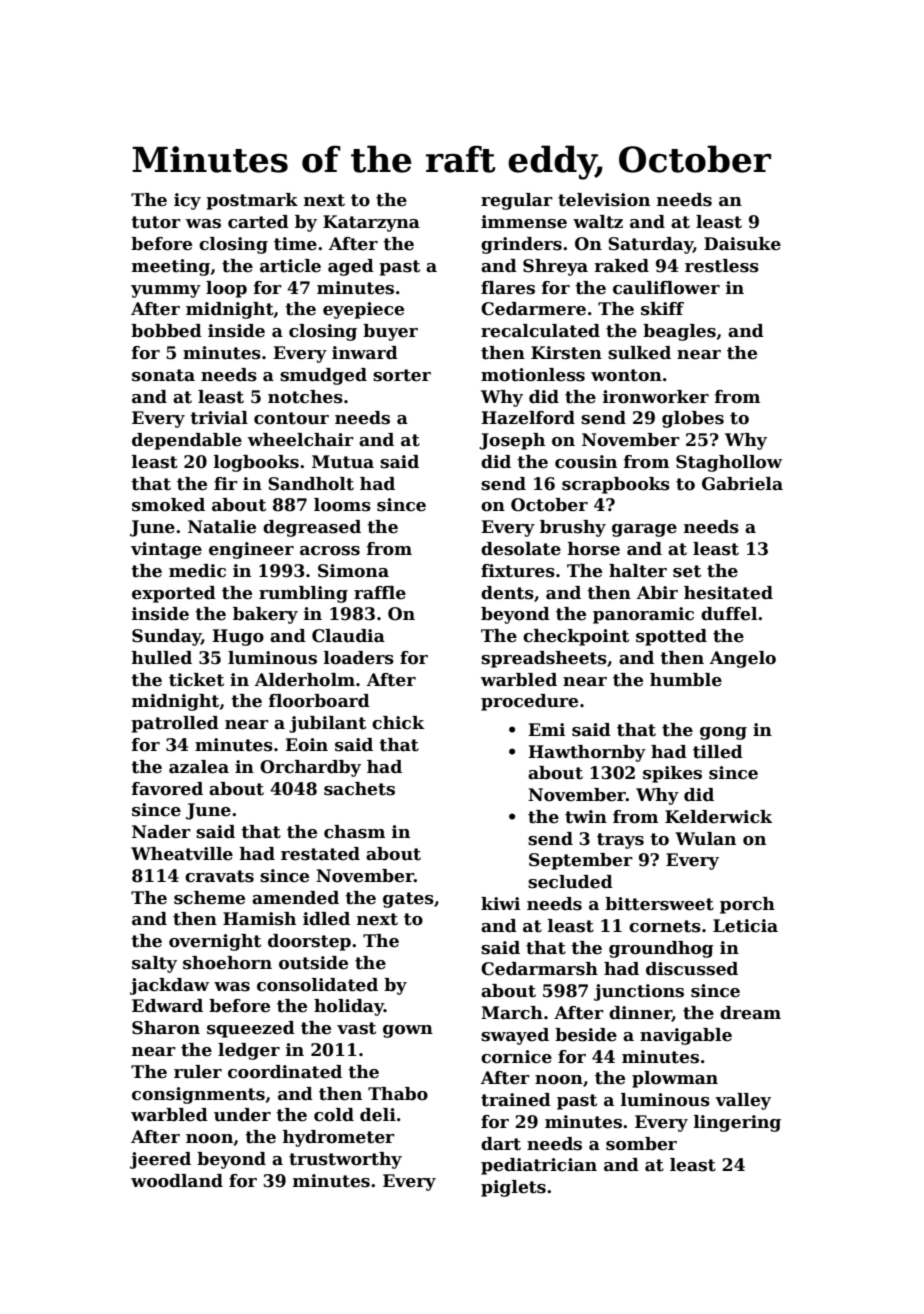 This image has width=924, height=1314. Describe the element at coordinates (371, 223) in the image. I see `Katarzyna` at that location.
